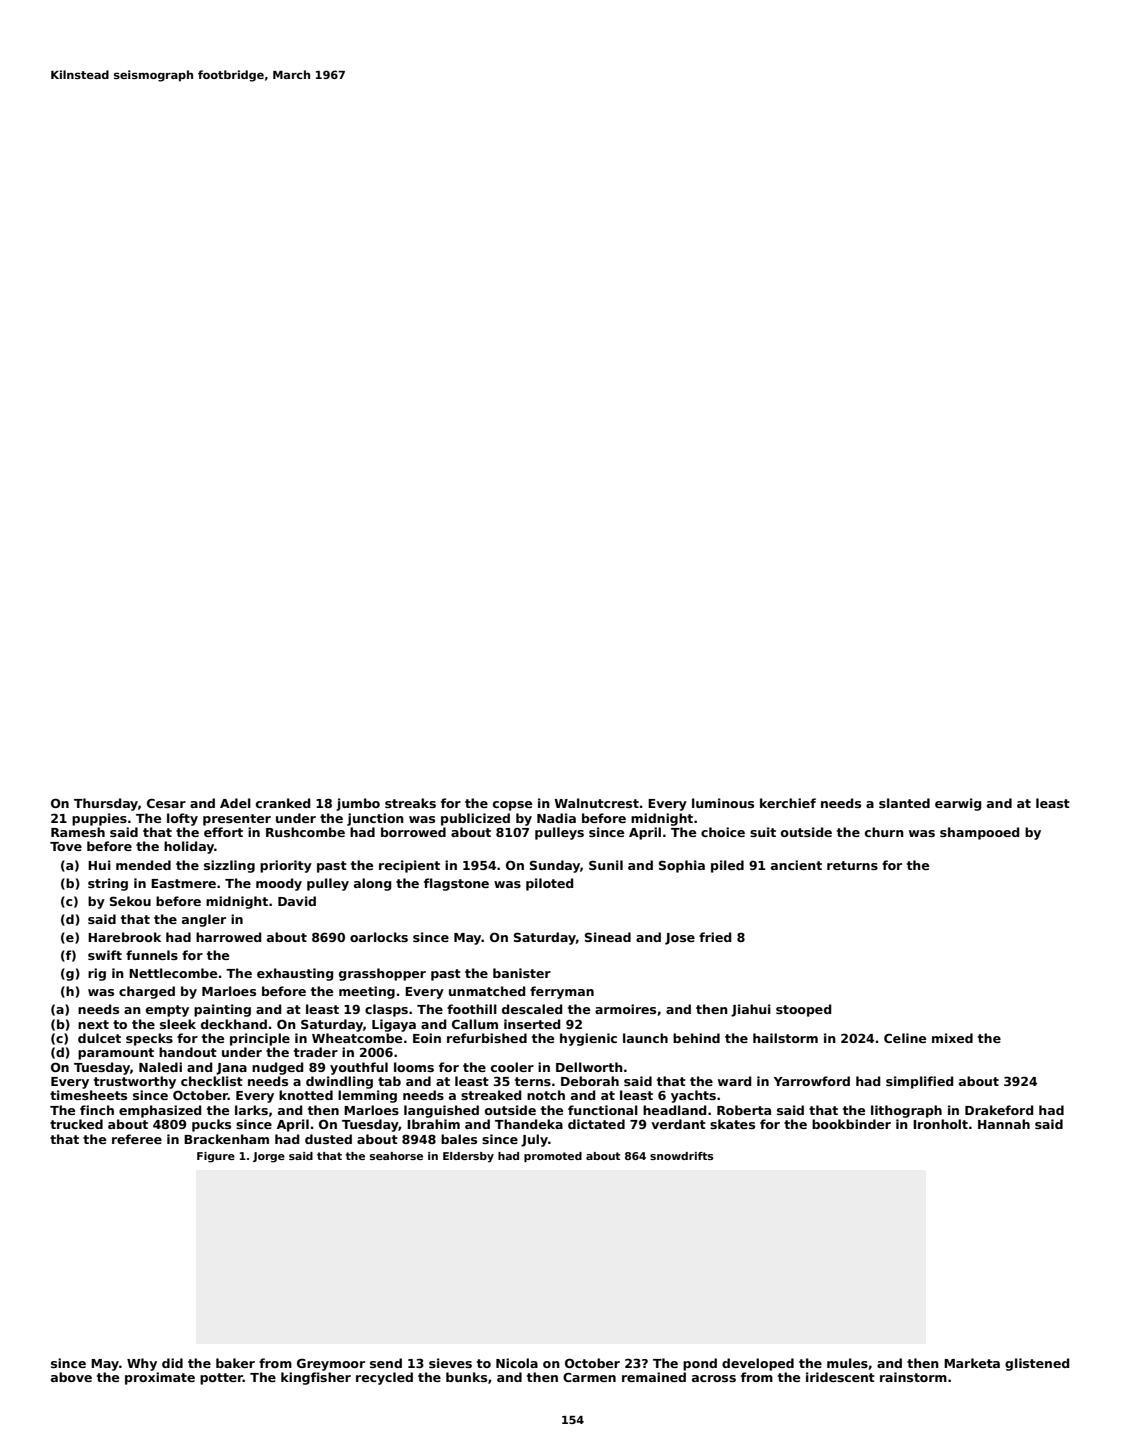  I want to click on mules, so click(847, 1363).
